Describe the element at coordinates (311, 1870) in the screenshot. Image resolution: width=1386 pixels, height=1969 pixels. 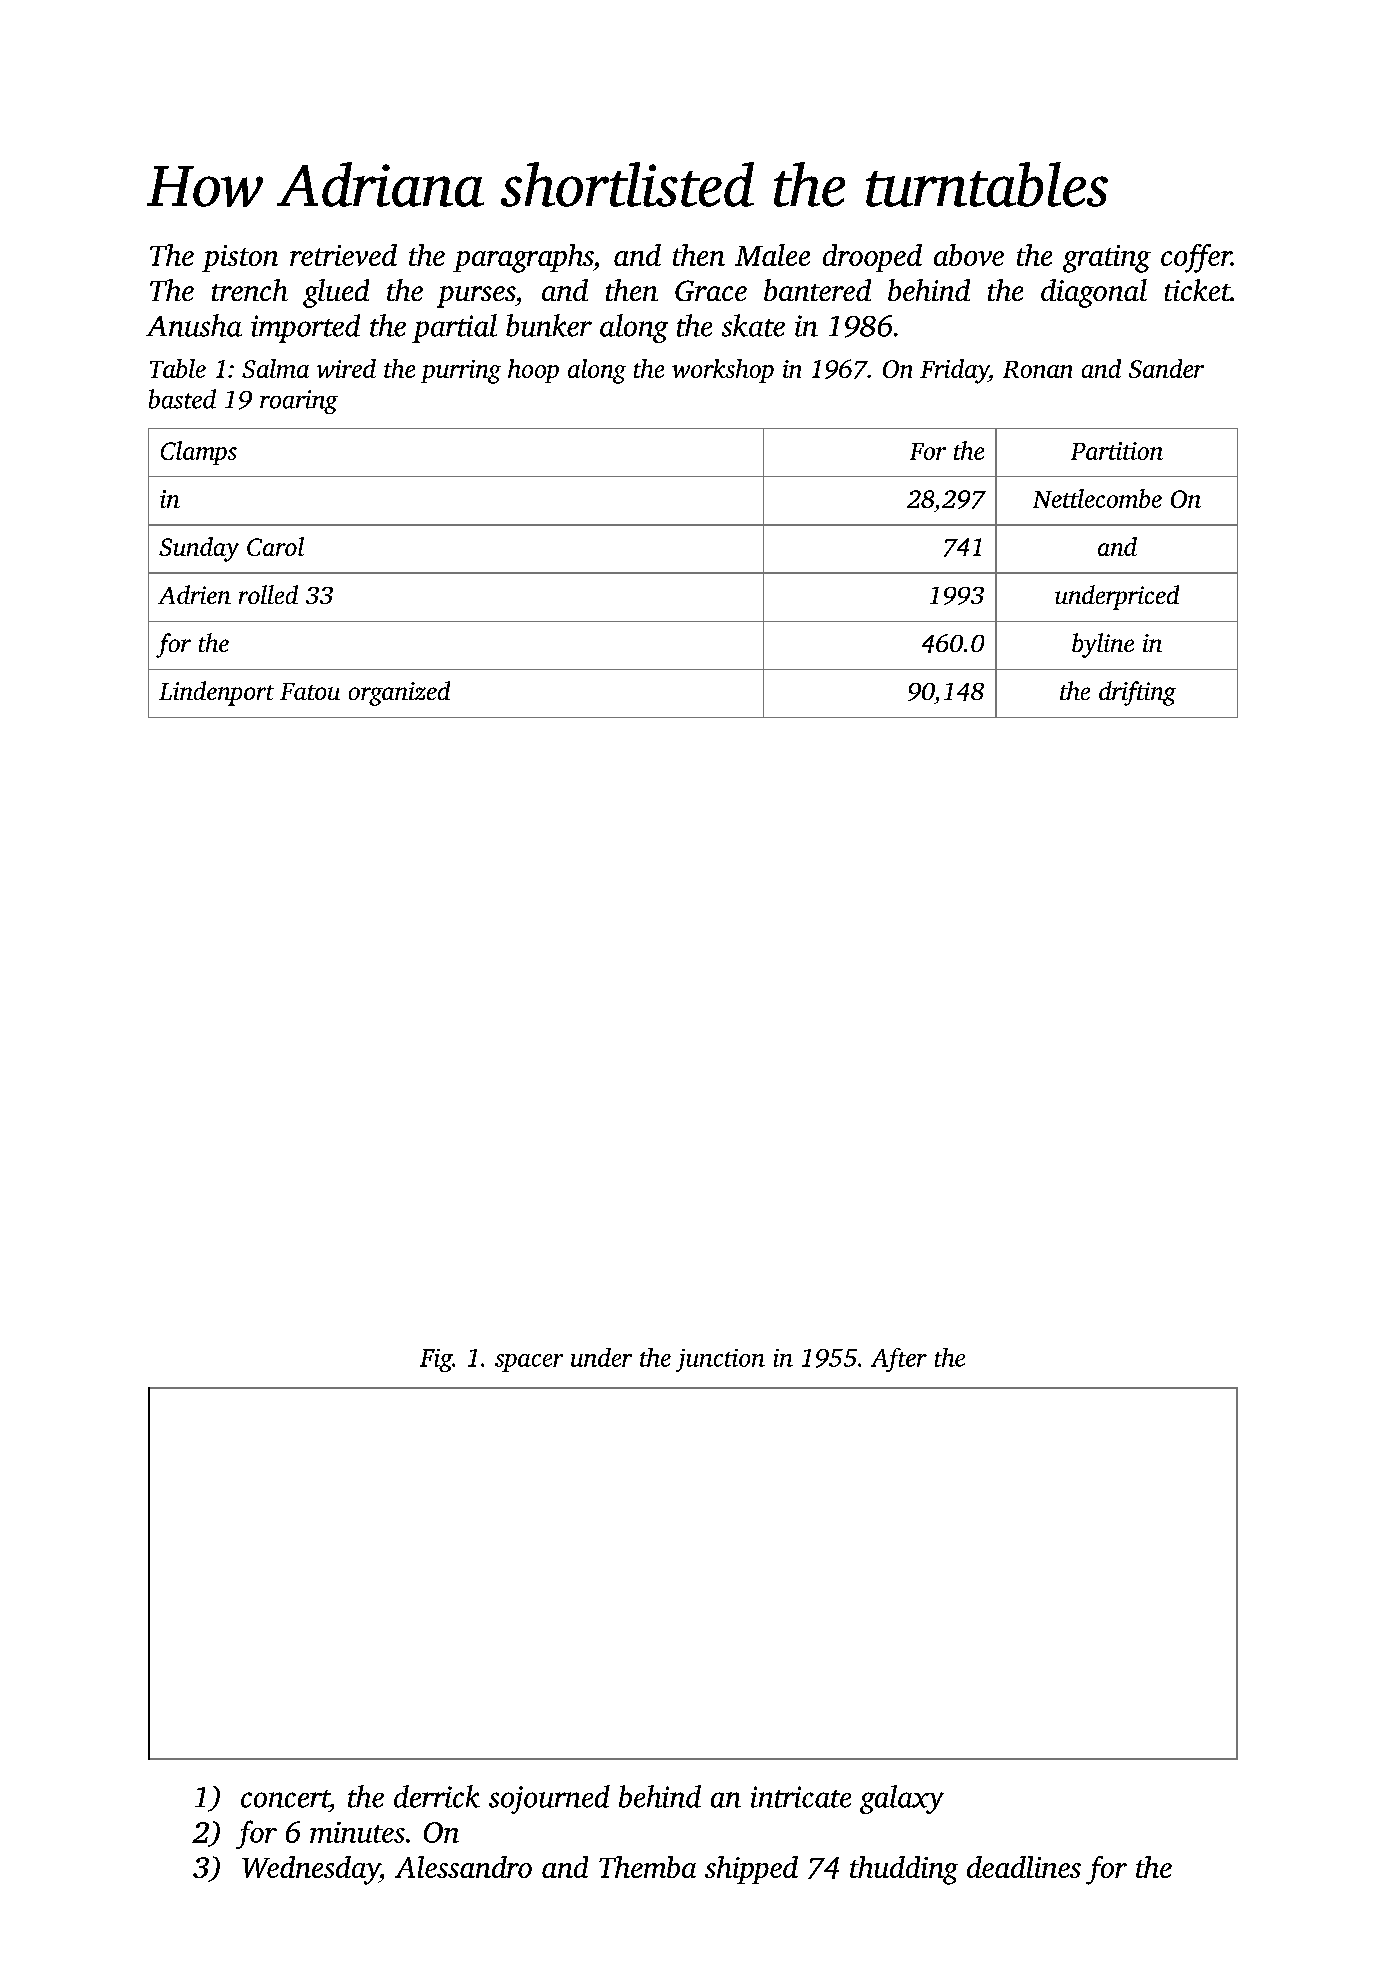
I see `Wednesday` at that location.
